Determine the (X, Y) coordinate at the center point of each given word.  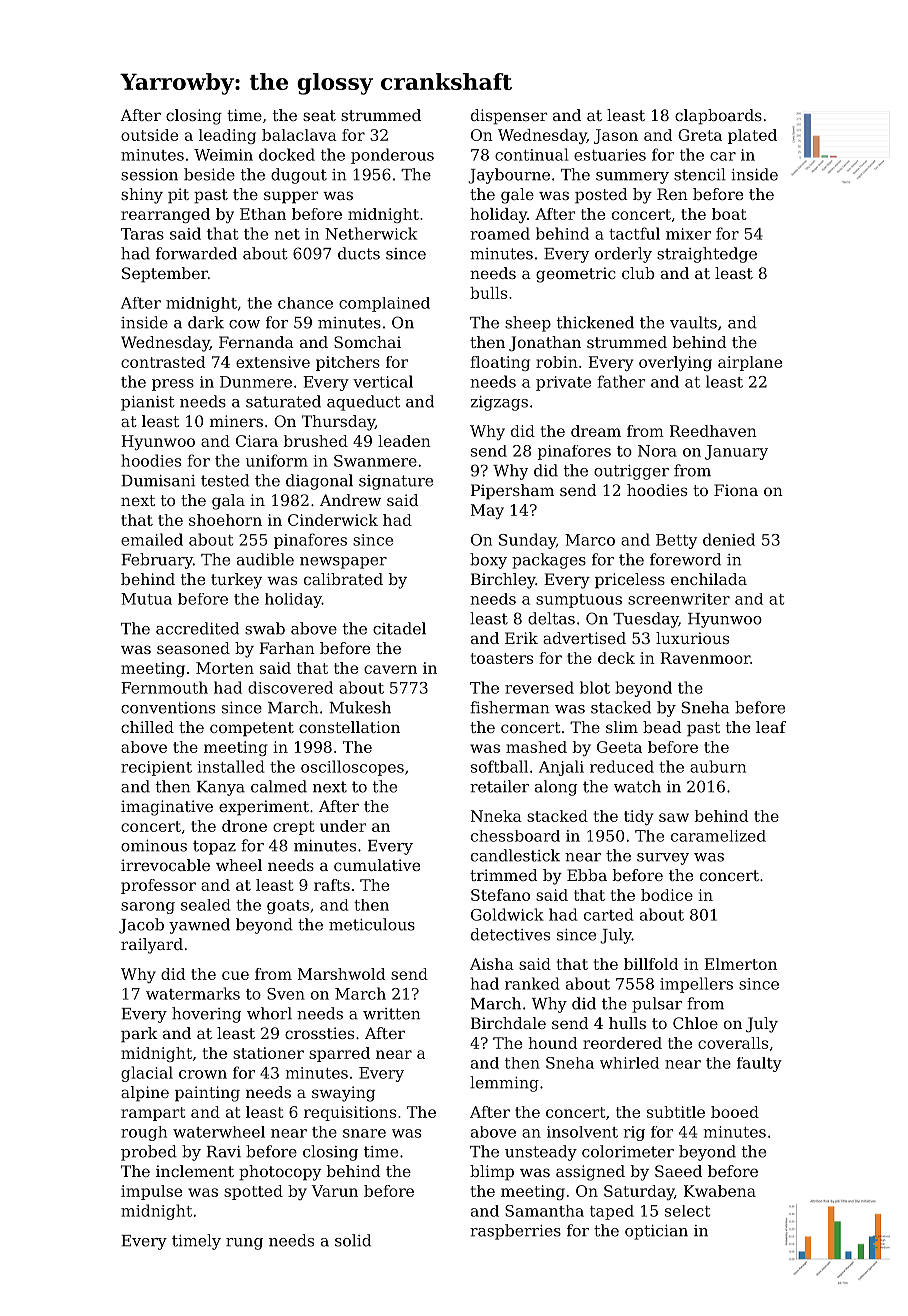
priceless (630, 581)
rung (244, 1244)
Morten (225, 668)
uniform (277, 460)
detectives (510, 934)
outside (149, 135)
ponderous (392, 156)
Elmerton (740, 964)
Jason (616, 136)
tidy (638, 817)
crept (294, 828)
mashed (536, 747)
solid (353, 1240)
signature (396, 482)
